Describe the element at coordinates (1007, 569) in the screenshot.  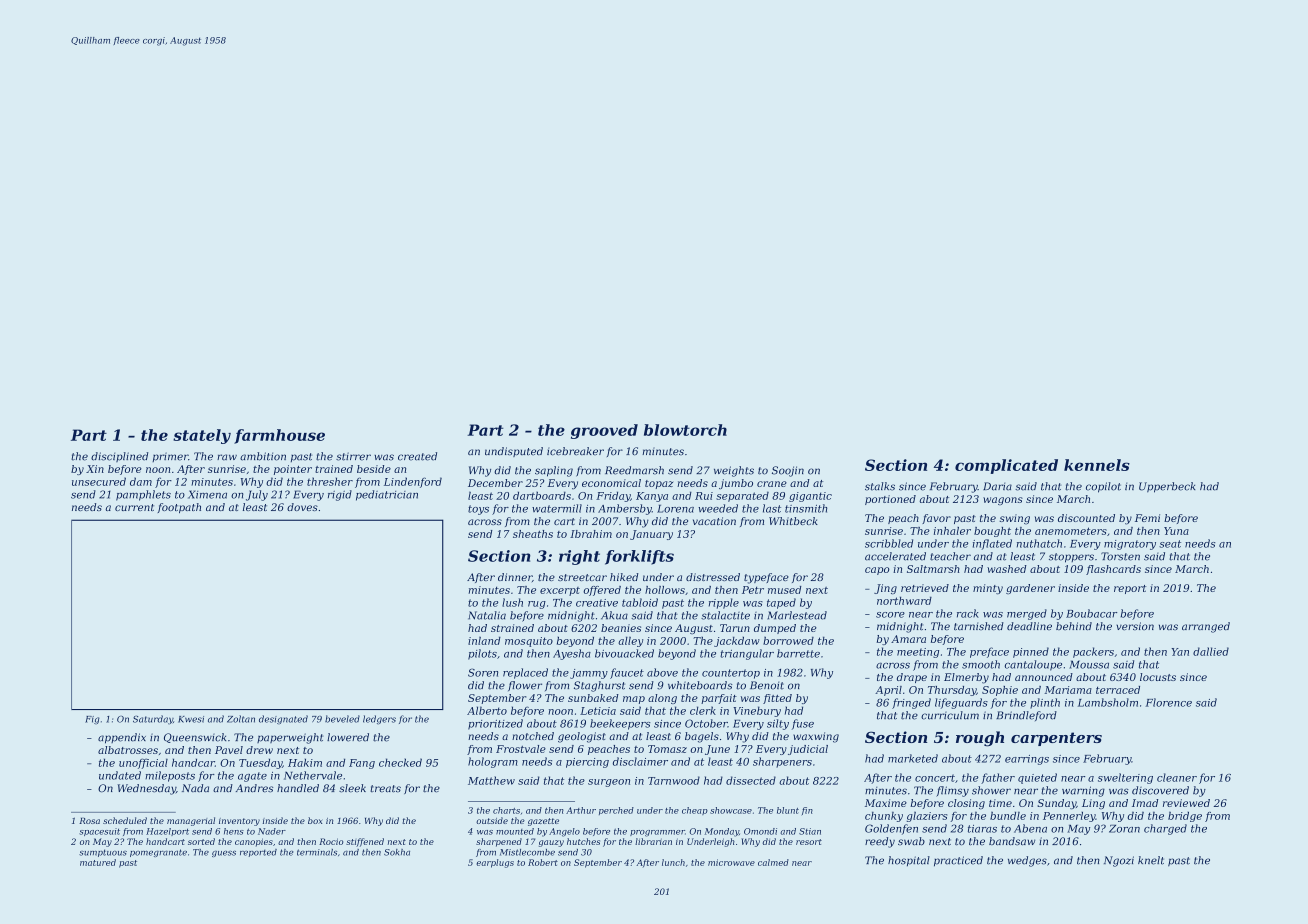
I see `washed` at that location.
